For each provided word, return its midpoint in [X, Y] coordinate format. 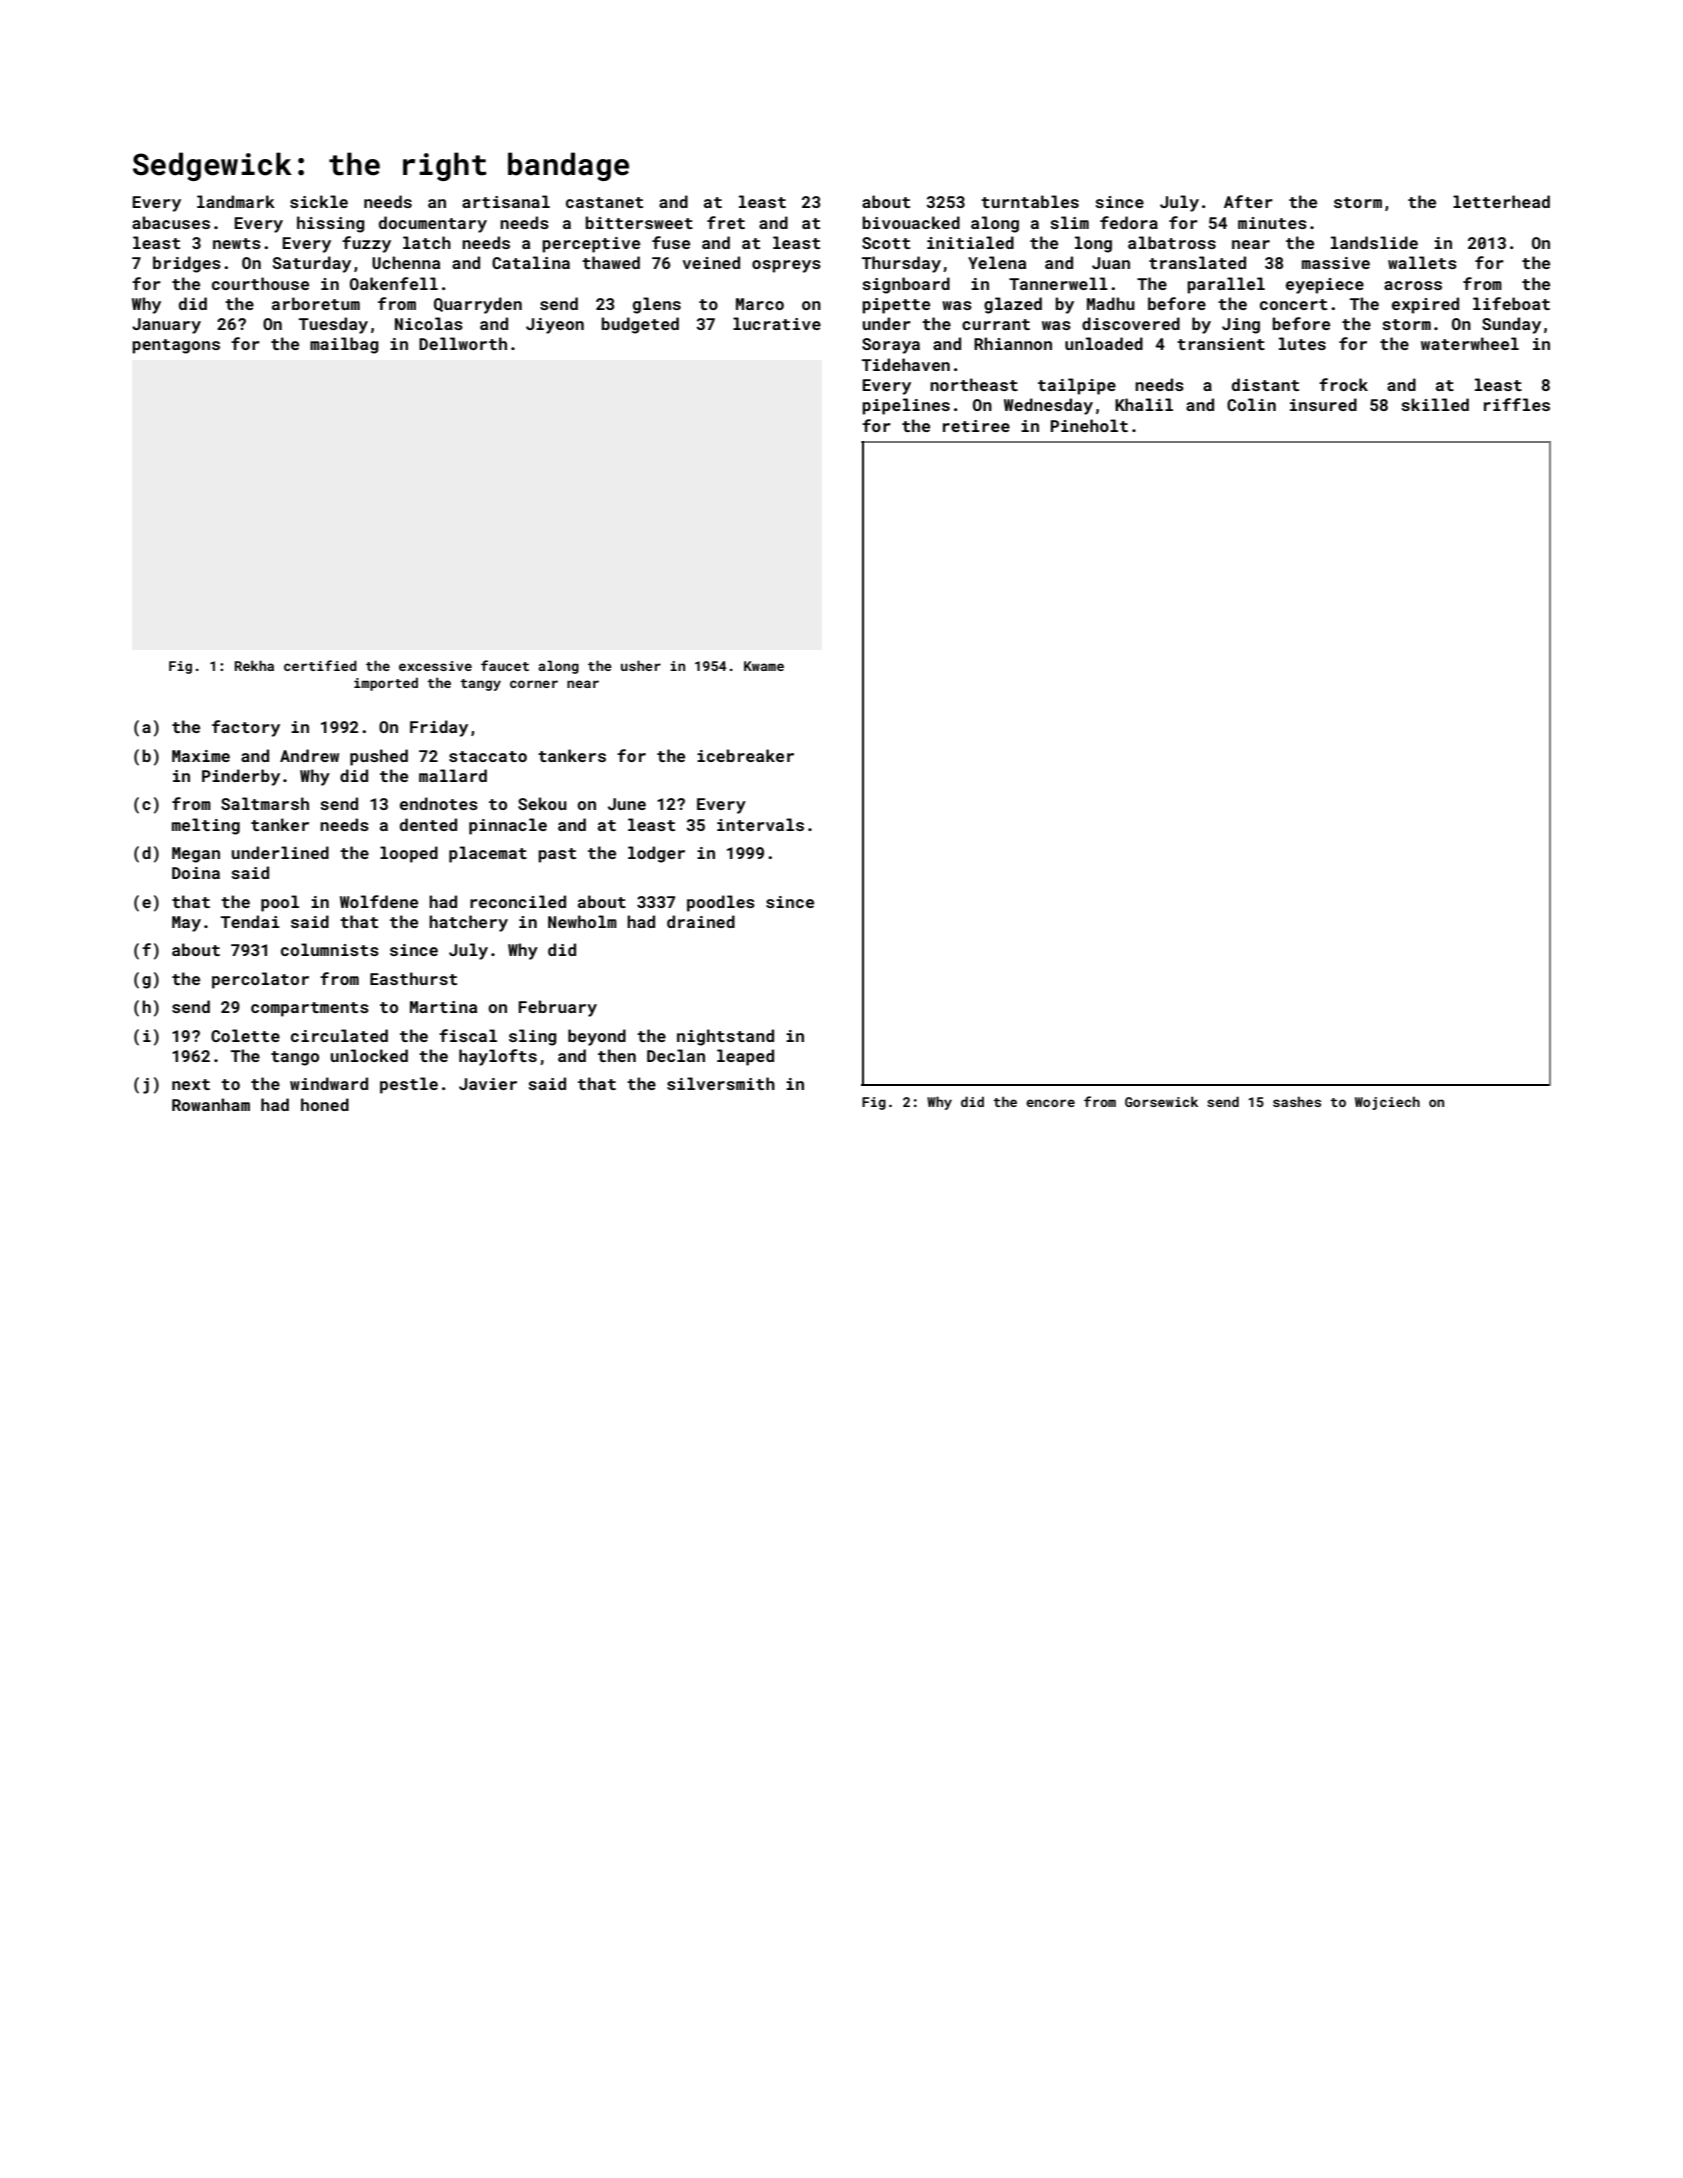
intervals [760, 824]
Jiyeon [555, 326]
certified [320, 665]
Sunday [1511, 325]
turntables [1030, 201]
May [186, 924]
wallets [1422, 262]
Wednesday [1048, 406]
